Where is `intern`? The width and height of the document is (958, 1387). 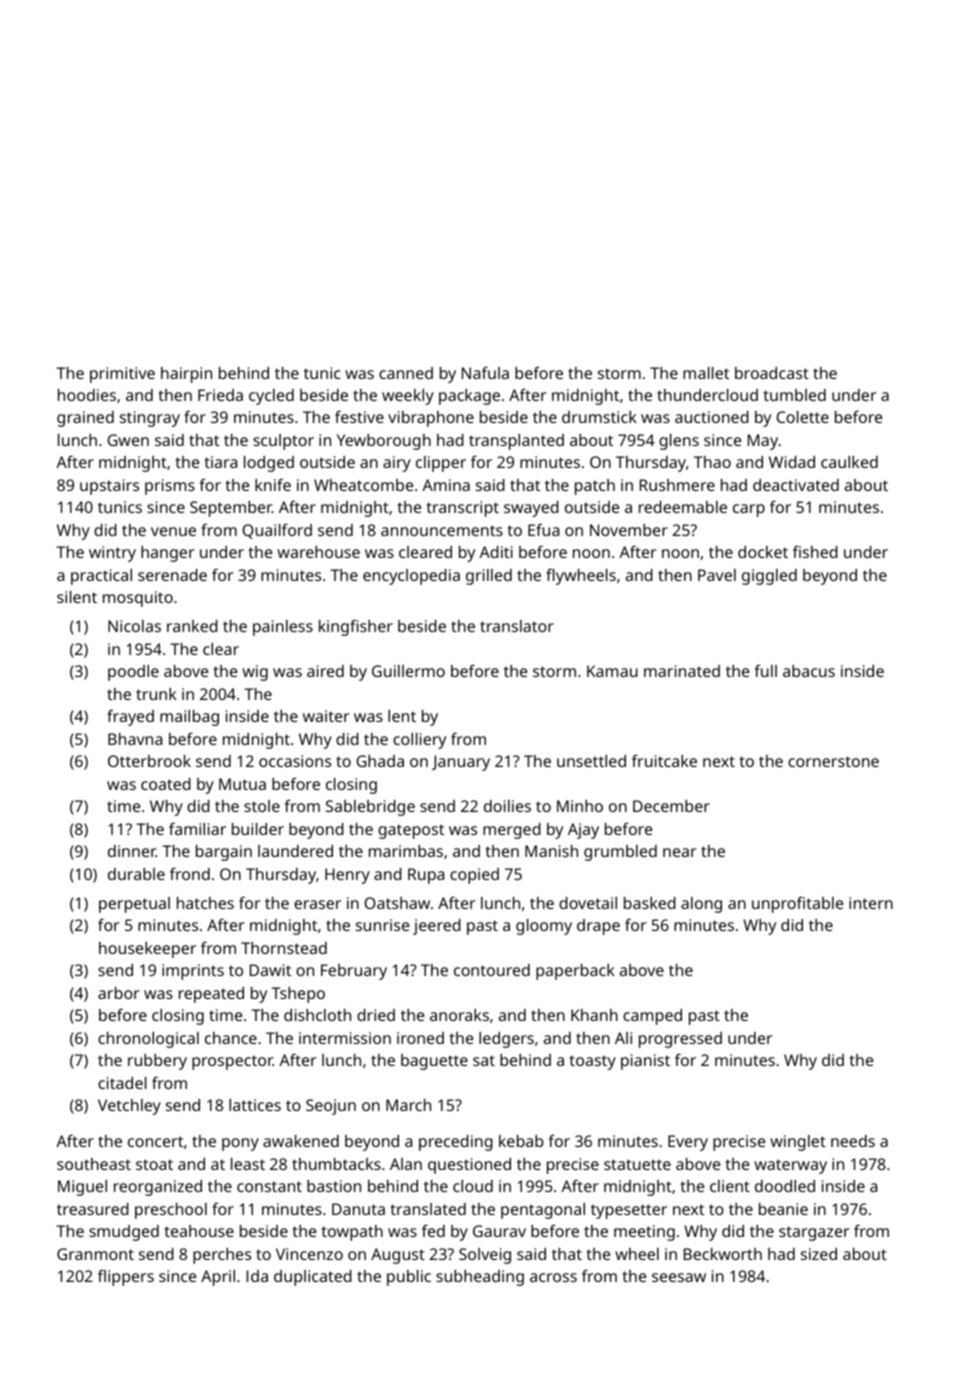
intern is located at coordinates (871, 903).
